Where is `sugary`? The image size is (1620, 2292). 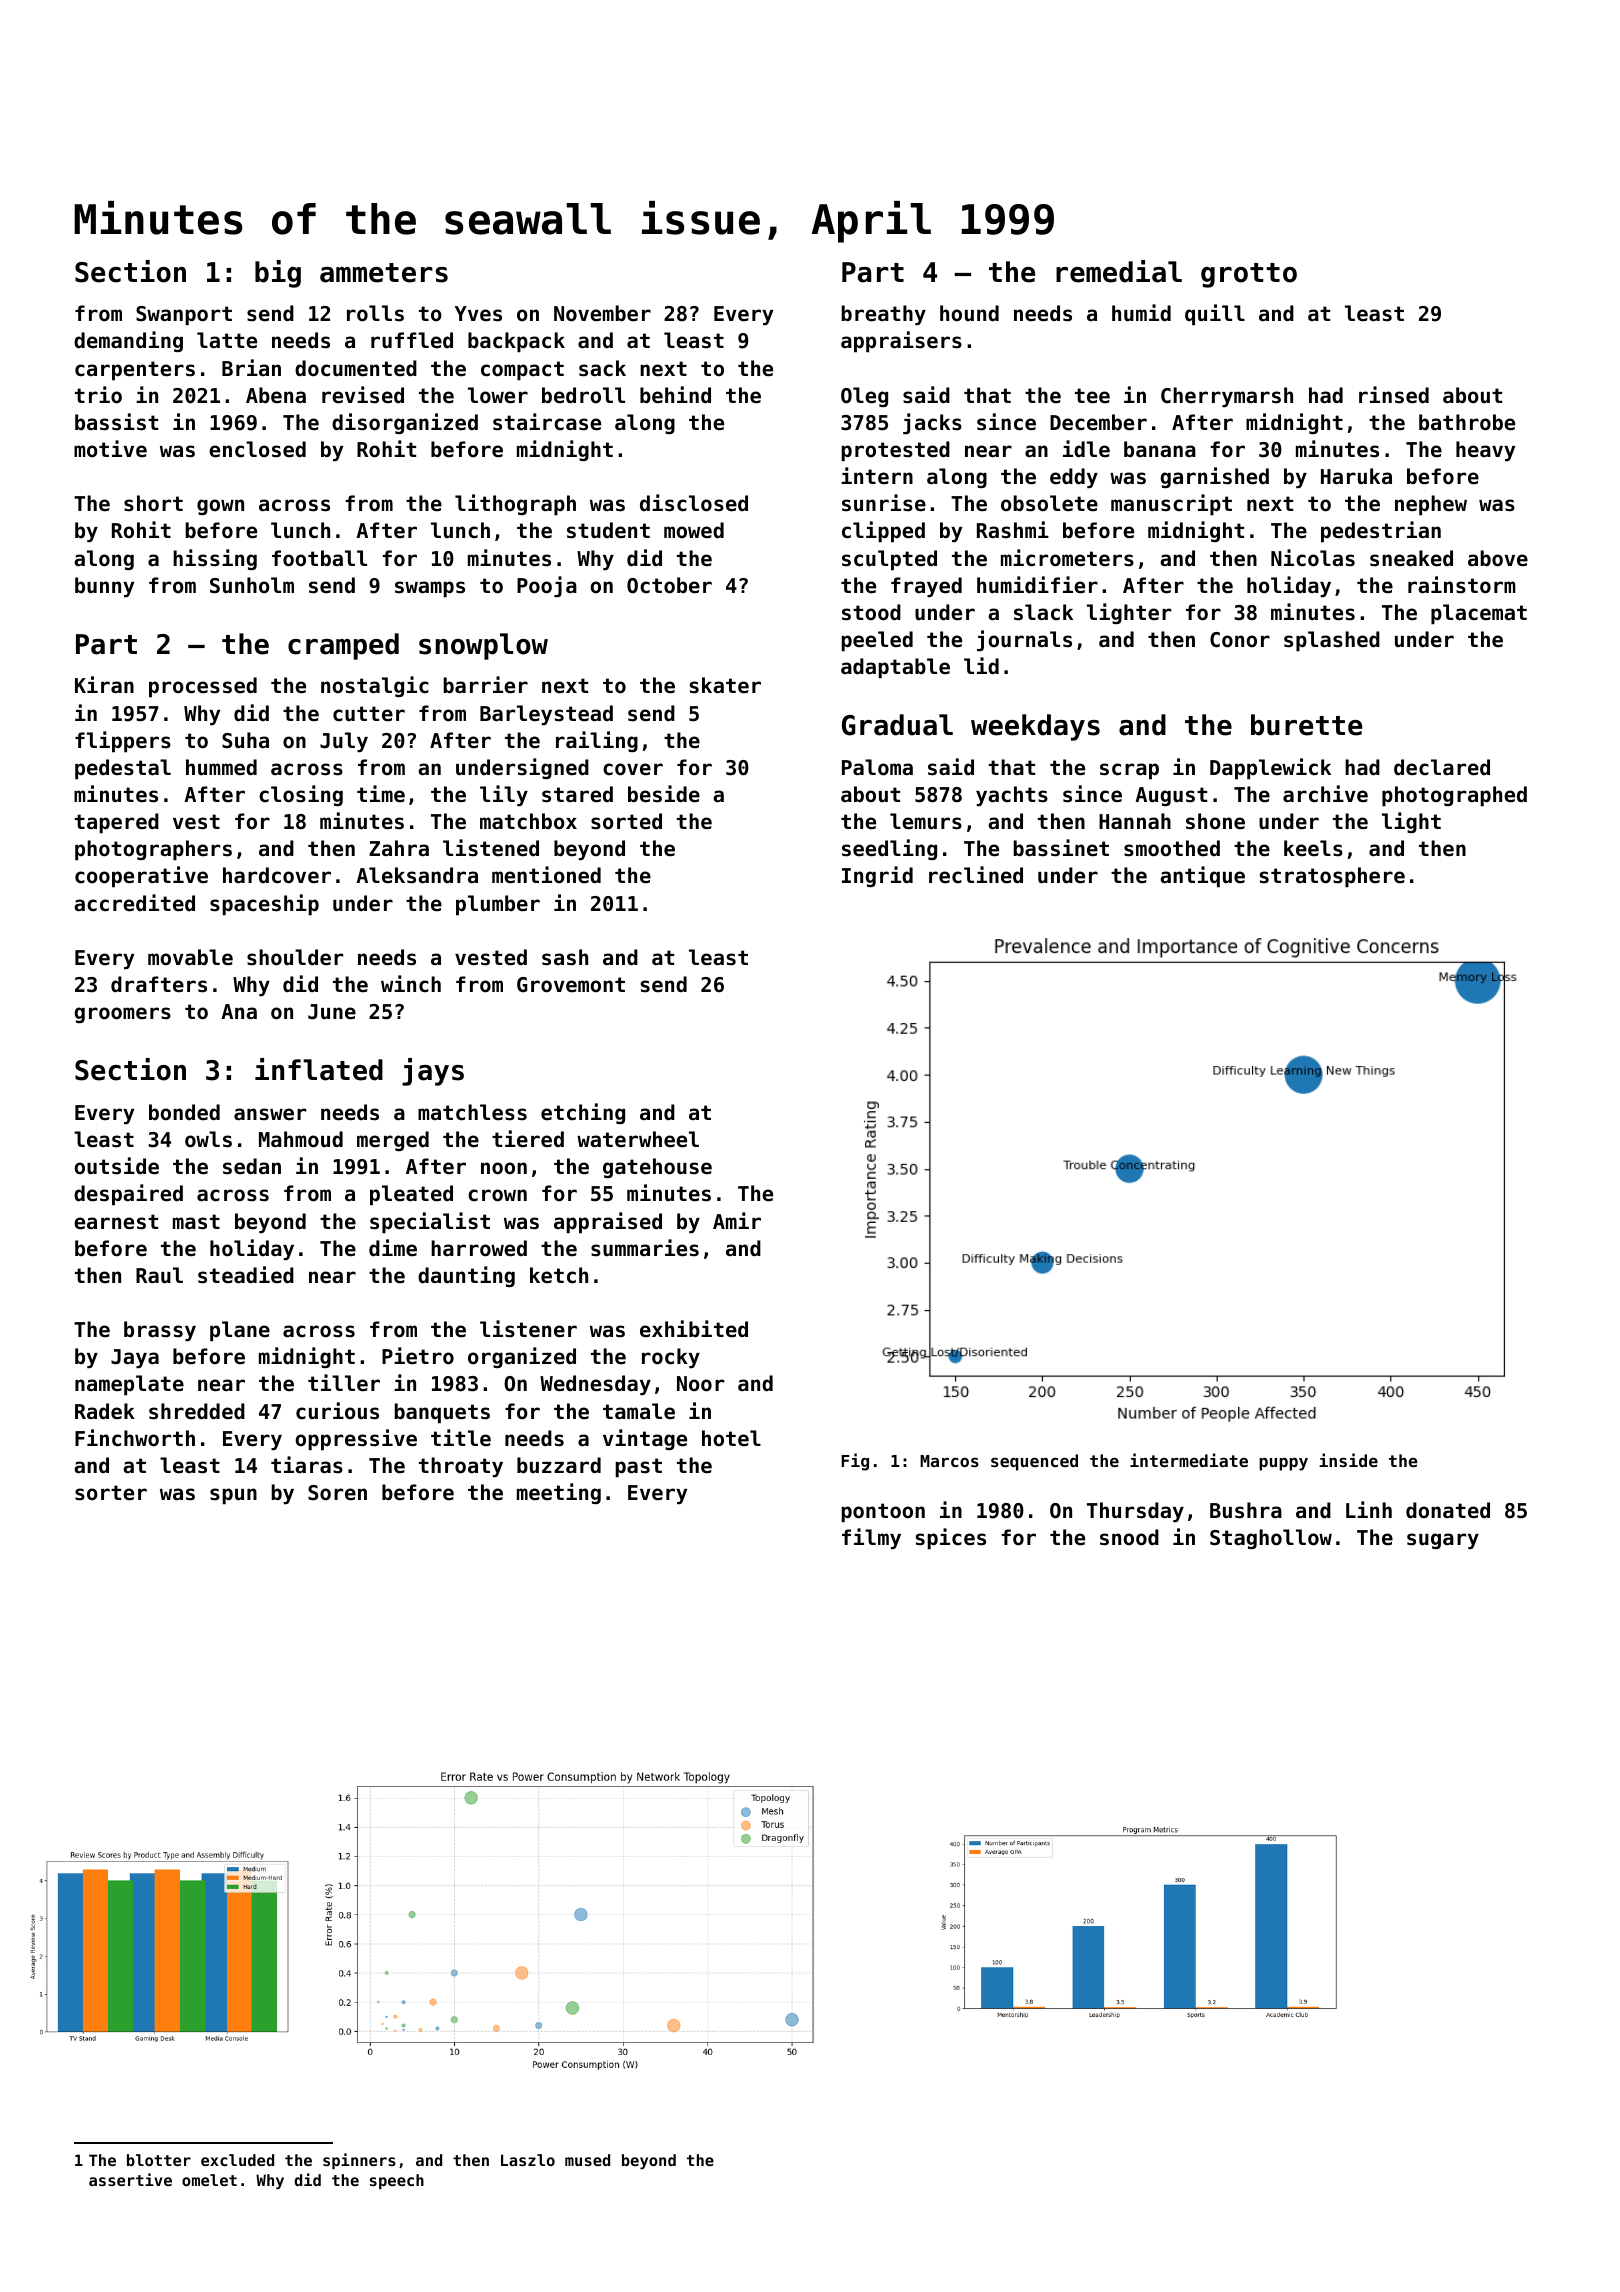
sugary is located at coordinates (1443, 1541).
